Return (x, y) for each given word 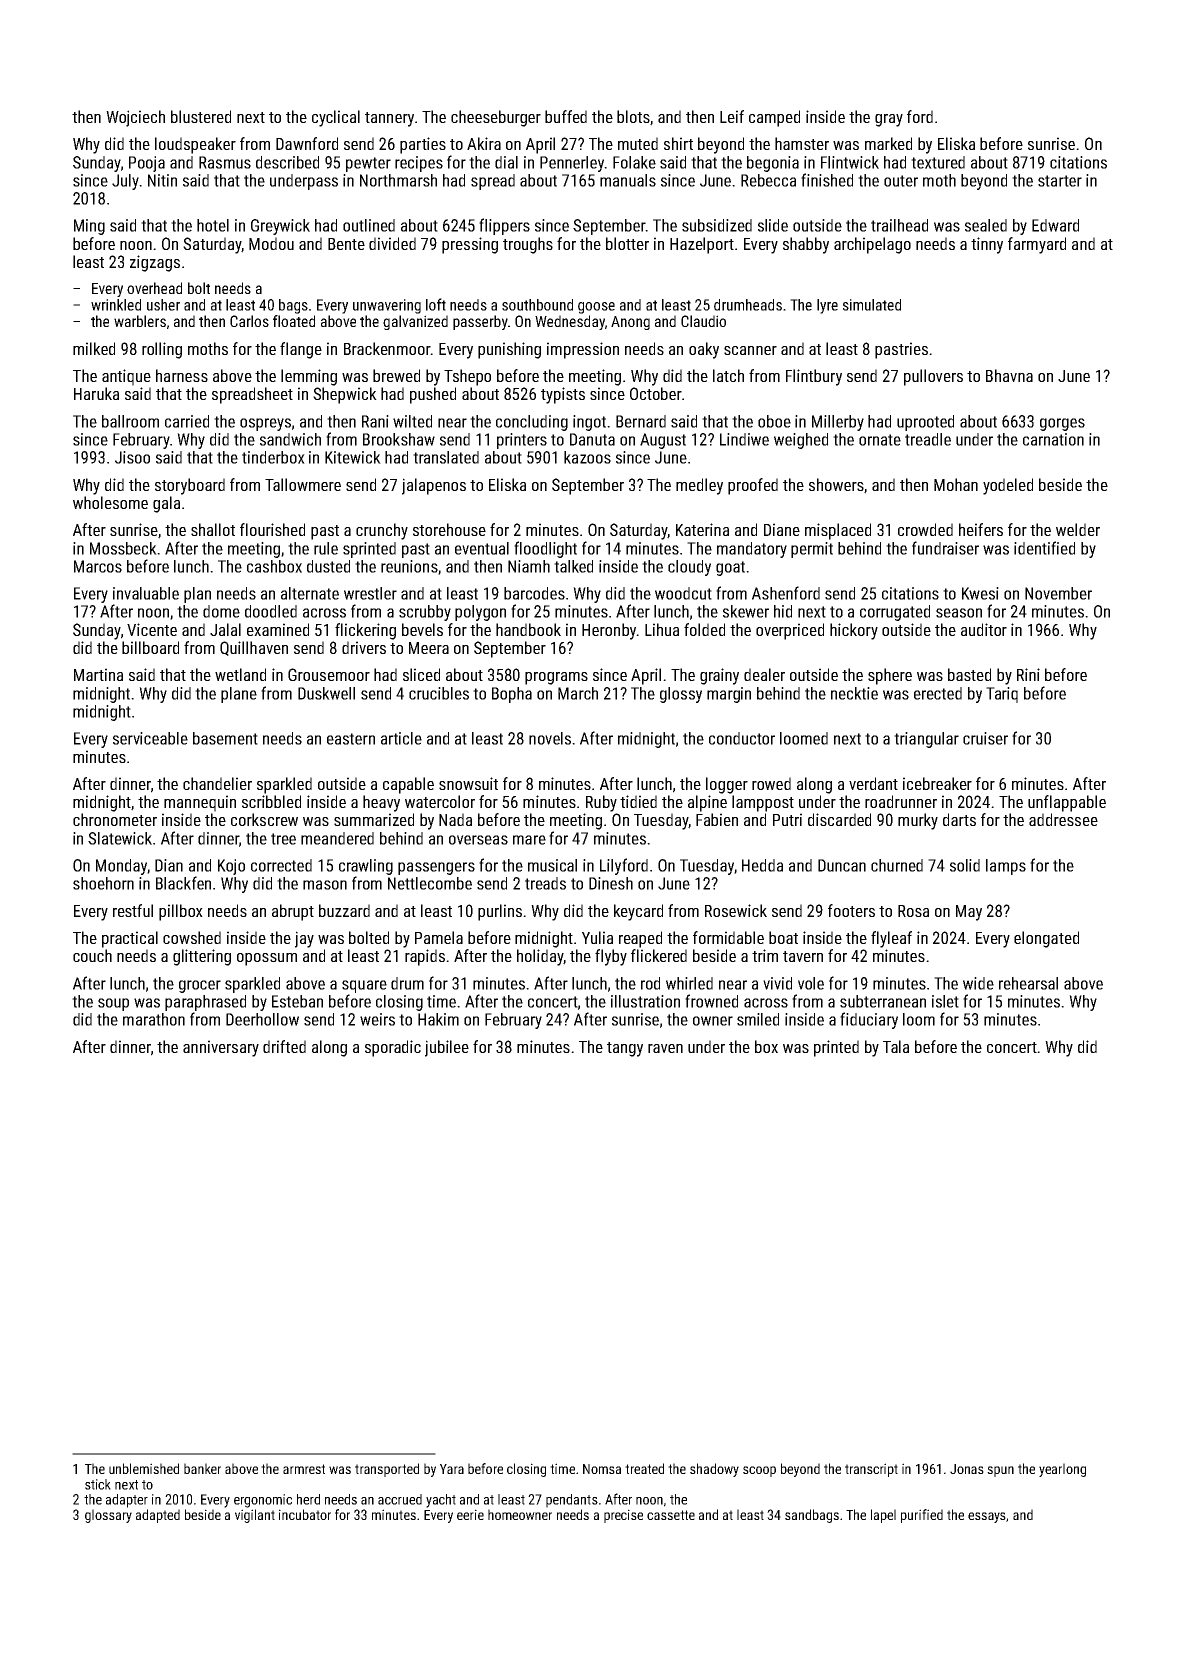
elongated (1046, 939)
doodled (271, 611)
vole (811, 983)
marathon (154, 1019)
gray (889, 120)
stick (98, 1484)
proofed (753, 486)
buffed (566, 116)
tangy (625, 1049)
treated (644, 1468)
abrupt (293, 912)
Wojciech (135, 118)
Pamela (439, 937)
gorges (1062, 424)
